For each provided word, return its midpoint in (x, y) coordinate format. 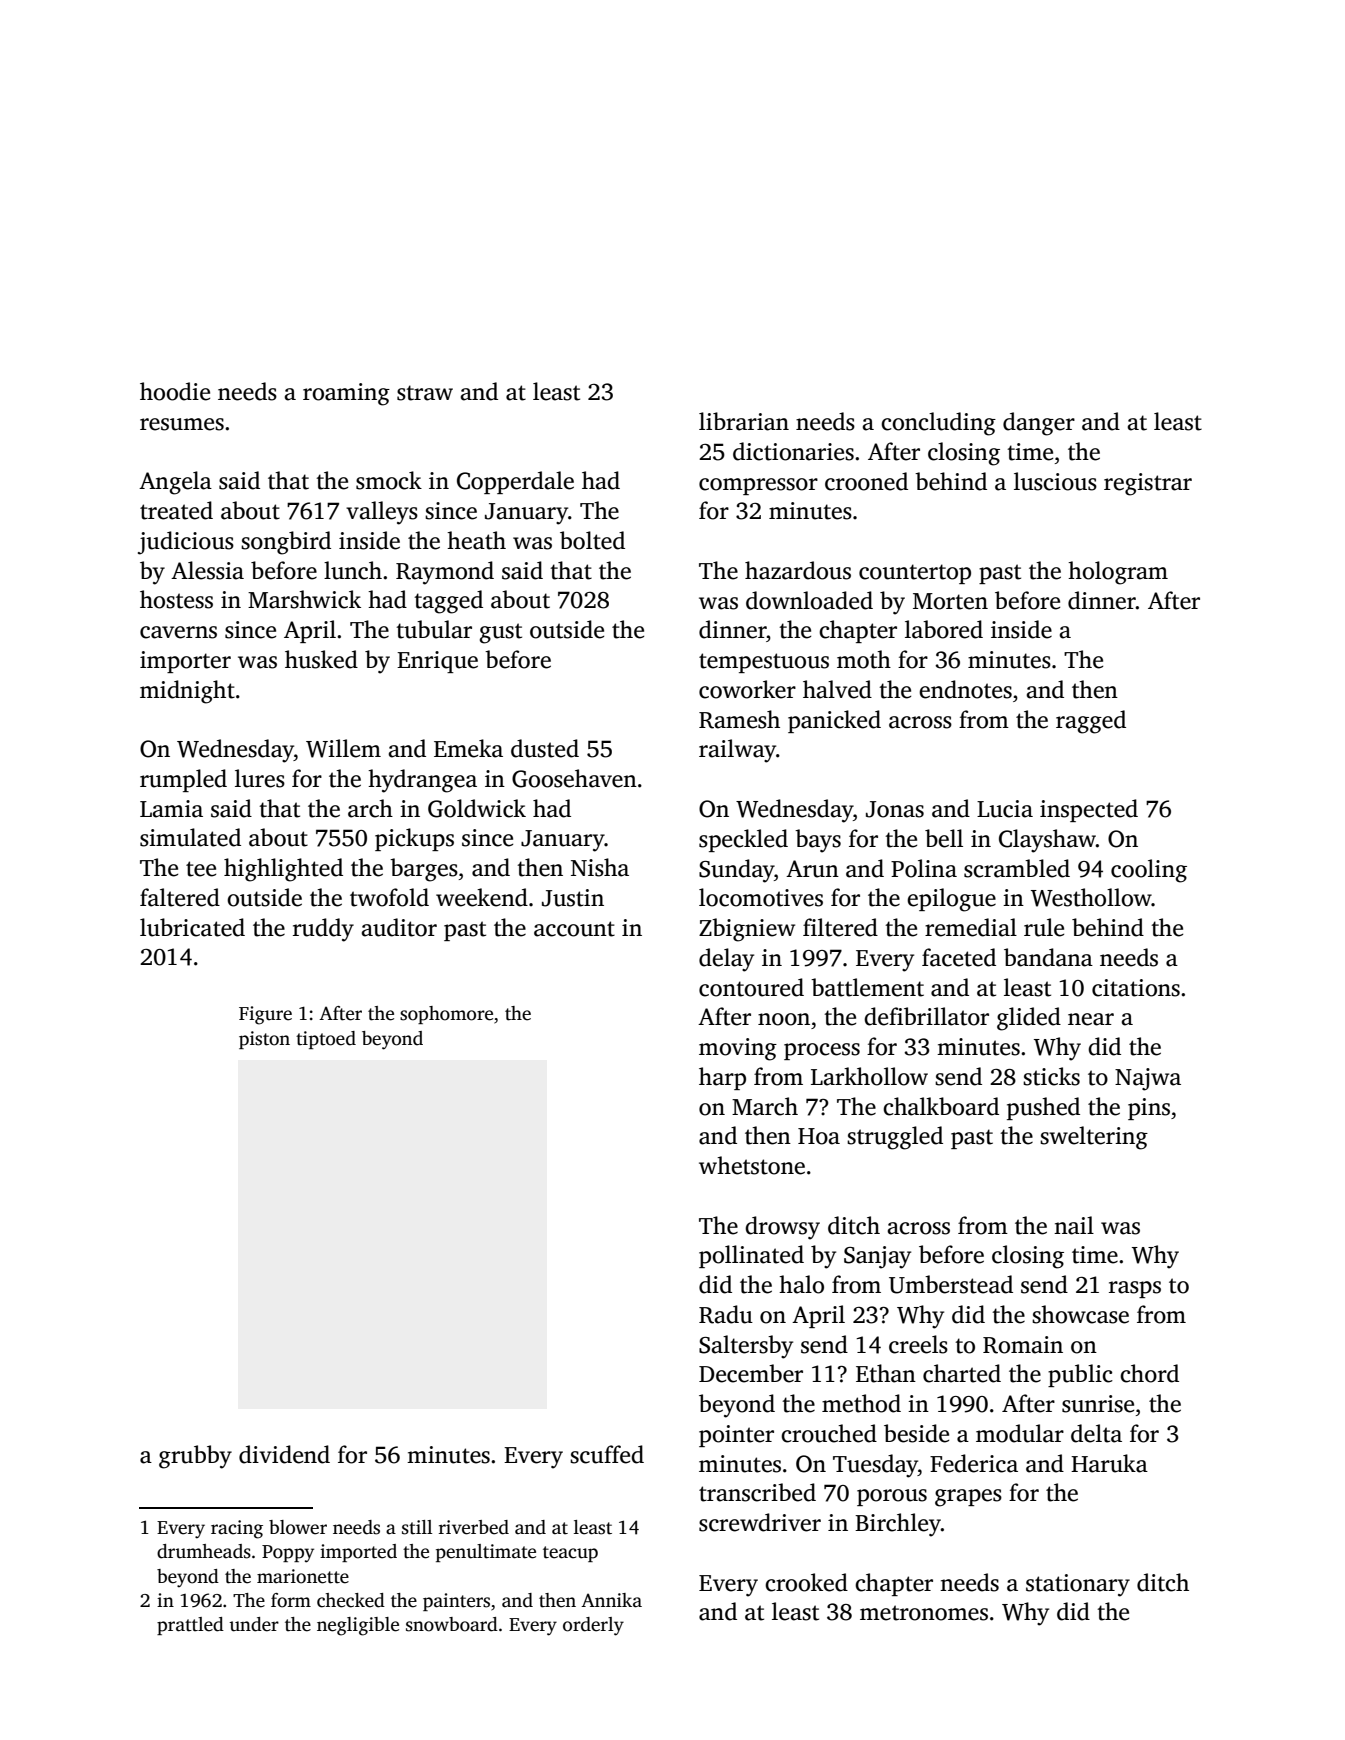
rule (1044, 927)
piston (264, 1040)
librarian (744, 421)
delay (726, 960)
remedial (971, 927)
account (574, 929)
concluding (938, 424)
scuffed (607, 1454)
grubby (195, 1457)
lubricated (192, 927)
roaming (346, 394)
